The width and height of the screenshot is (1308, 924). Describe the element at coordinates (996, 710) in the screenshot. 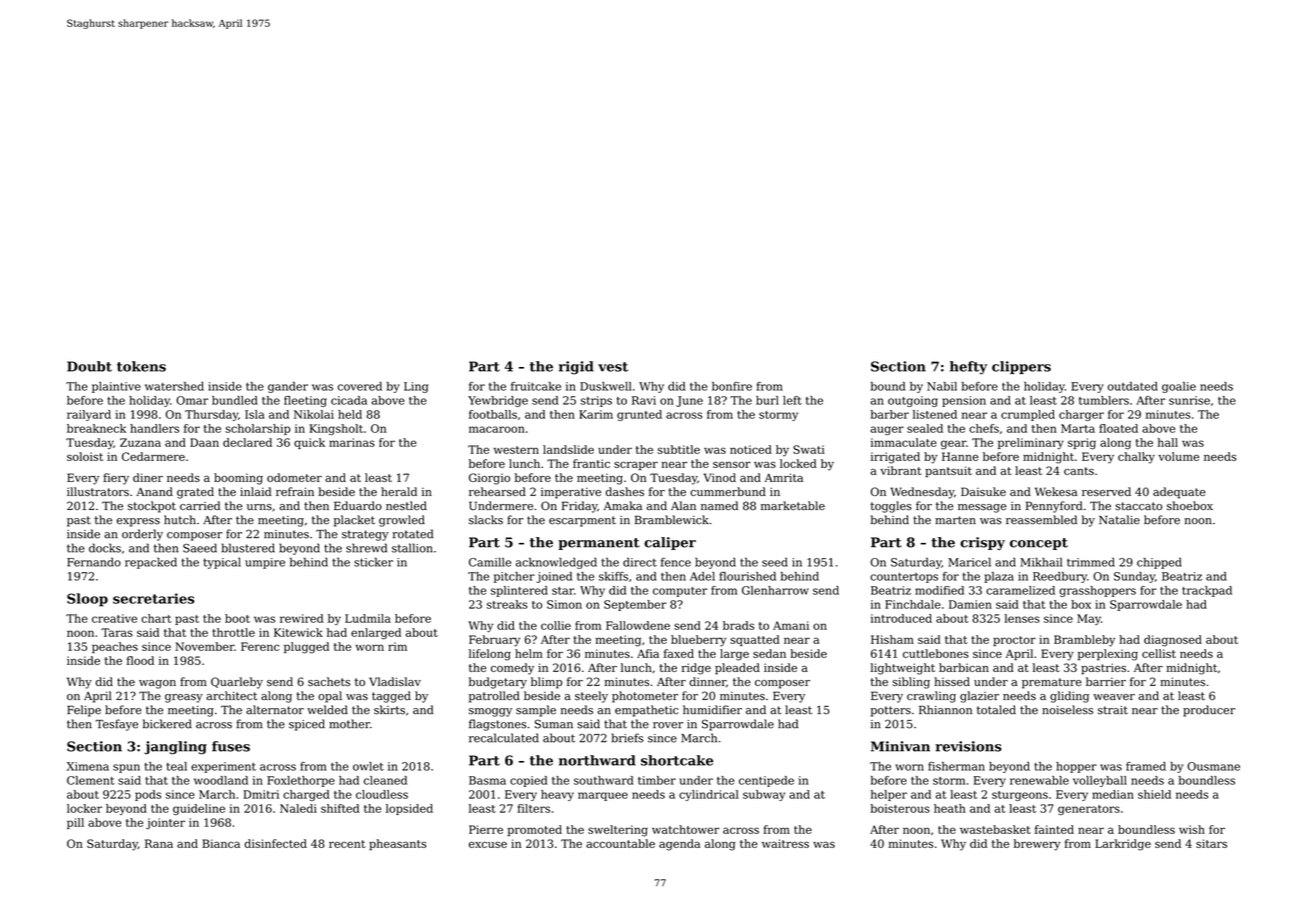

I see `totaled` at that location.
